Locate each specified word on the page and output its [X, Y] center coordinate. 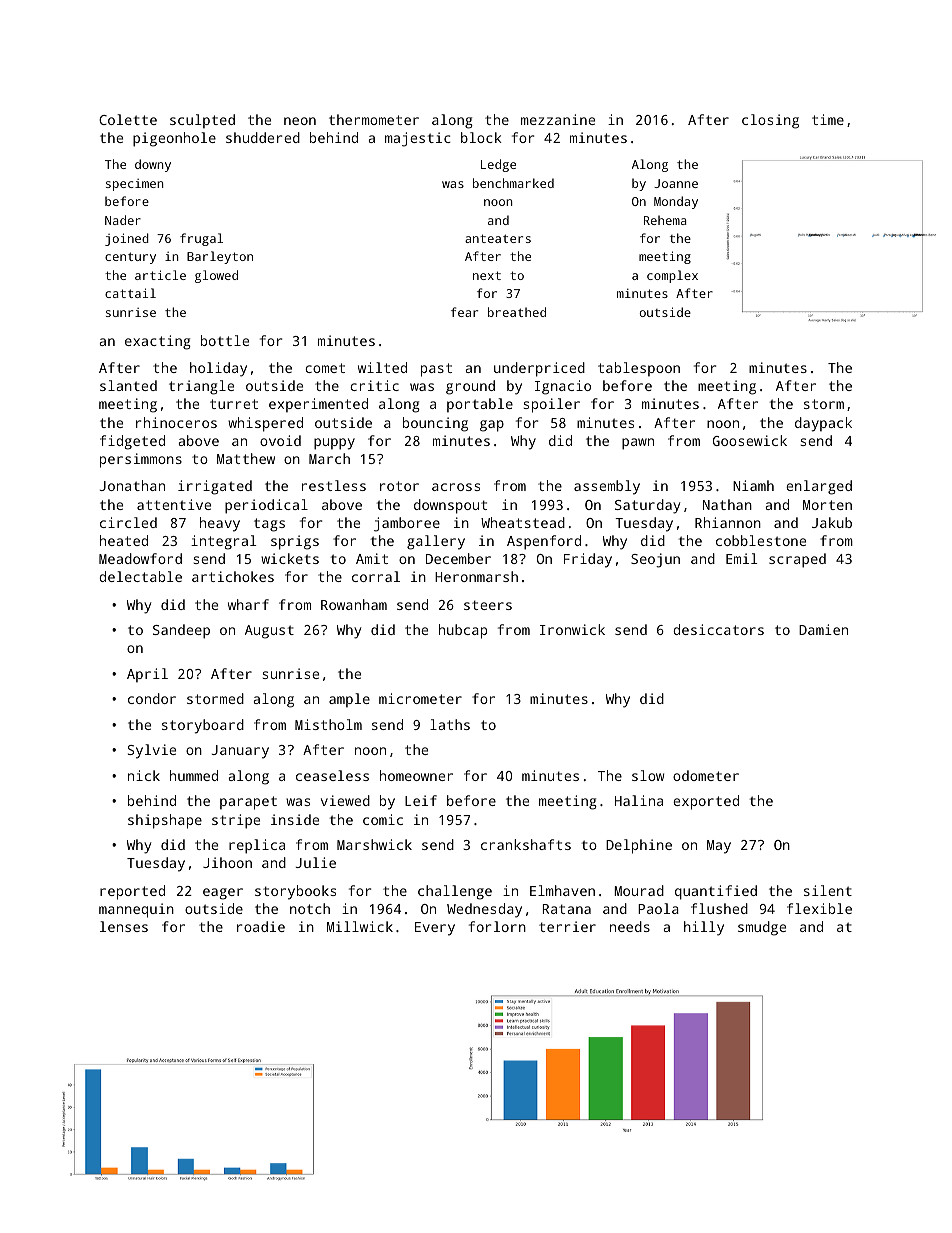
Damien [823, 629]
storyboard [203, 726]
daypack [823, 424]
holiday [218, 369]
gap [492, 426]
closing [770, 121]
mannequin [136, 910]
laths [450, 724]
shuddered [263, 137]
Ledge [498, 165]
